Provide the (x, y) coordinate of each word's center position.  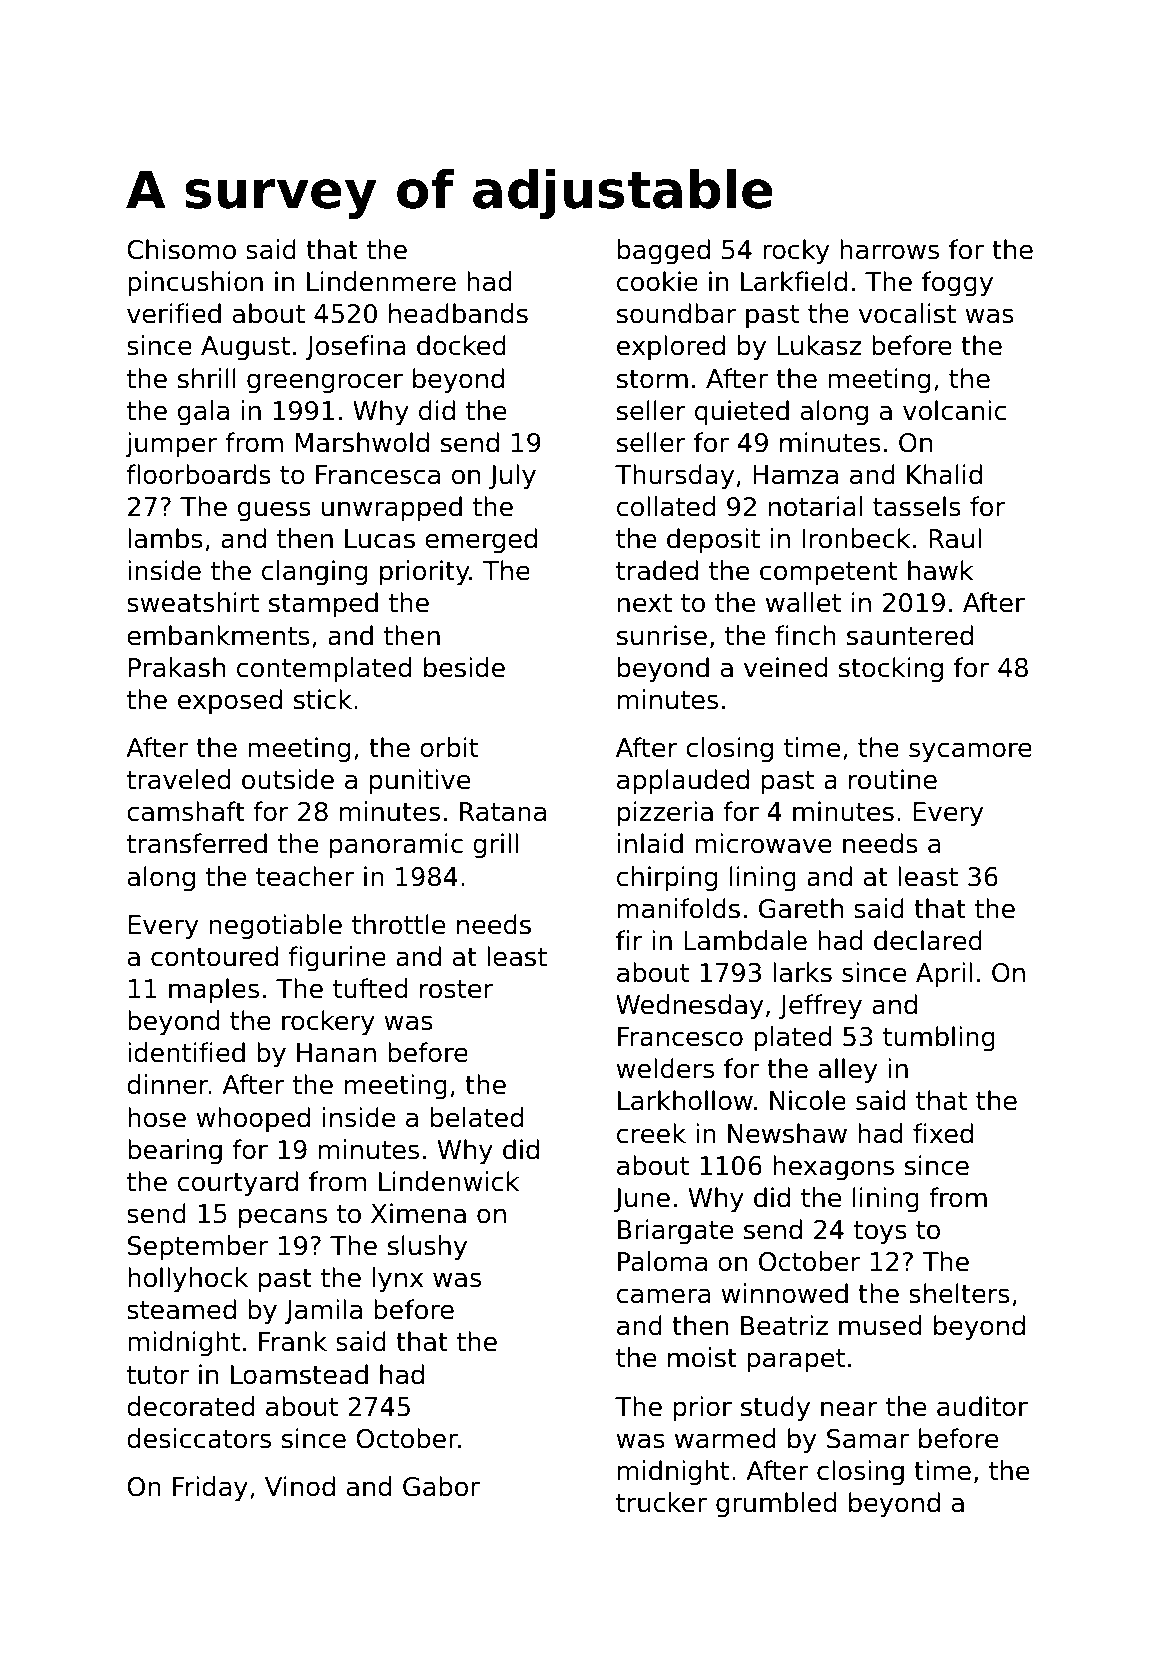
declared (928, 940)
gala (203, 413)
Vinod (300, 1486)
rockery (328, 1023)
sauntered (910, 635)
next (645, 603)
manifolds (679, 908)
